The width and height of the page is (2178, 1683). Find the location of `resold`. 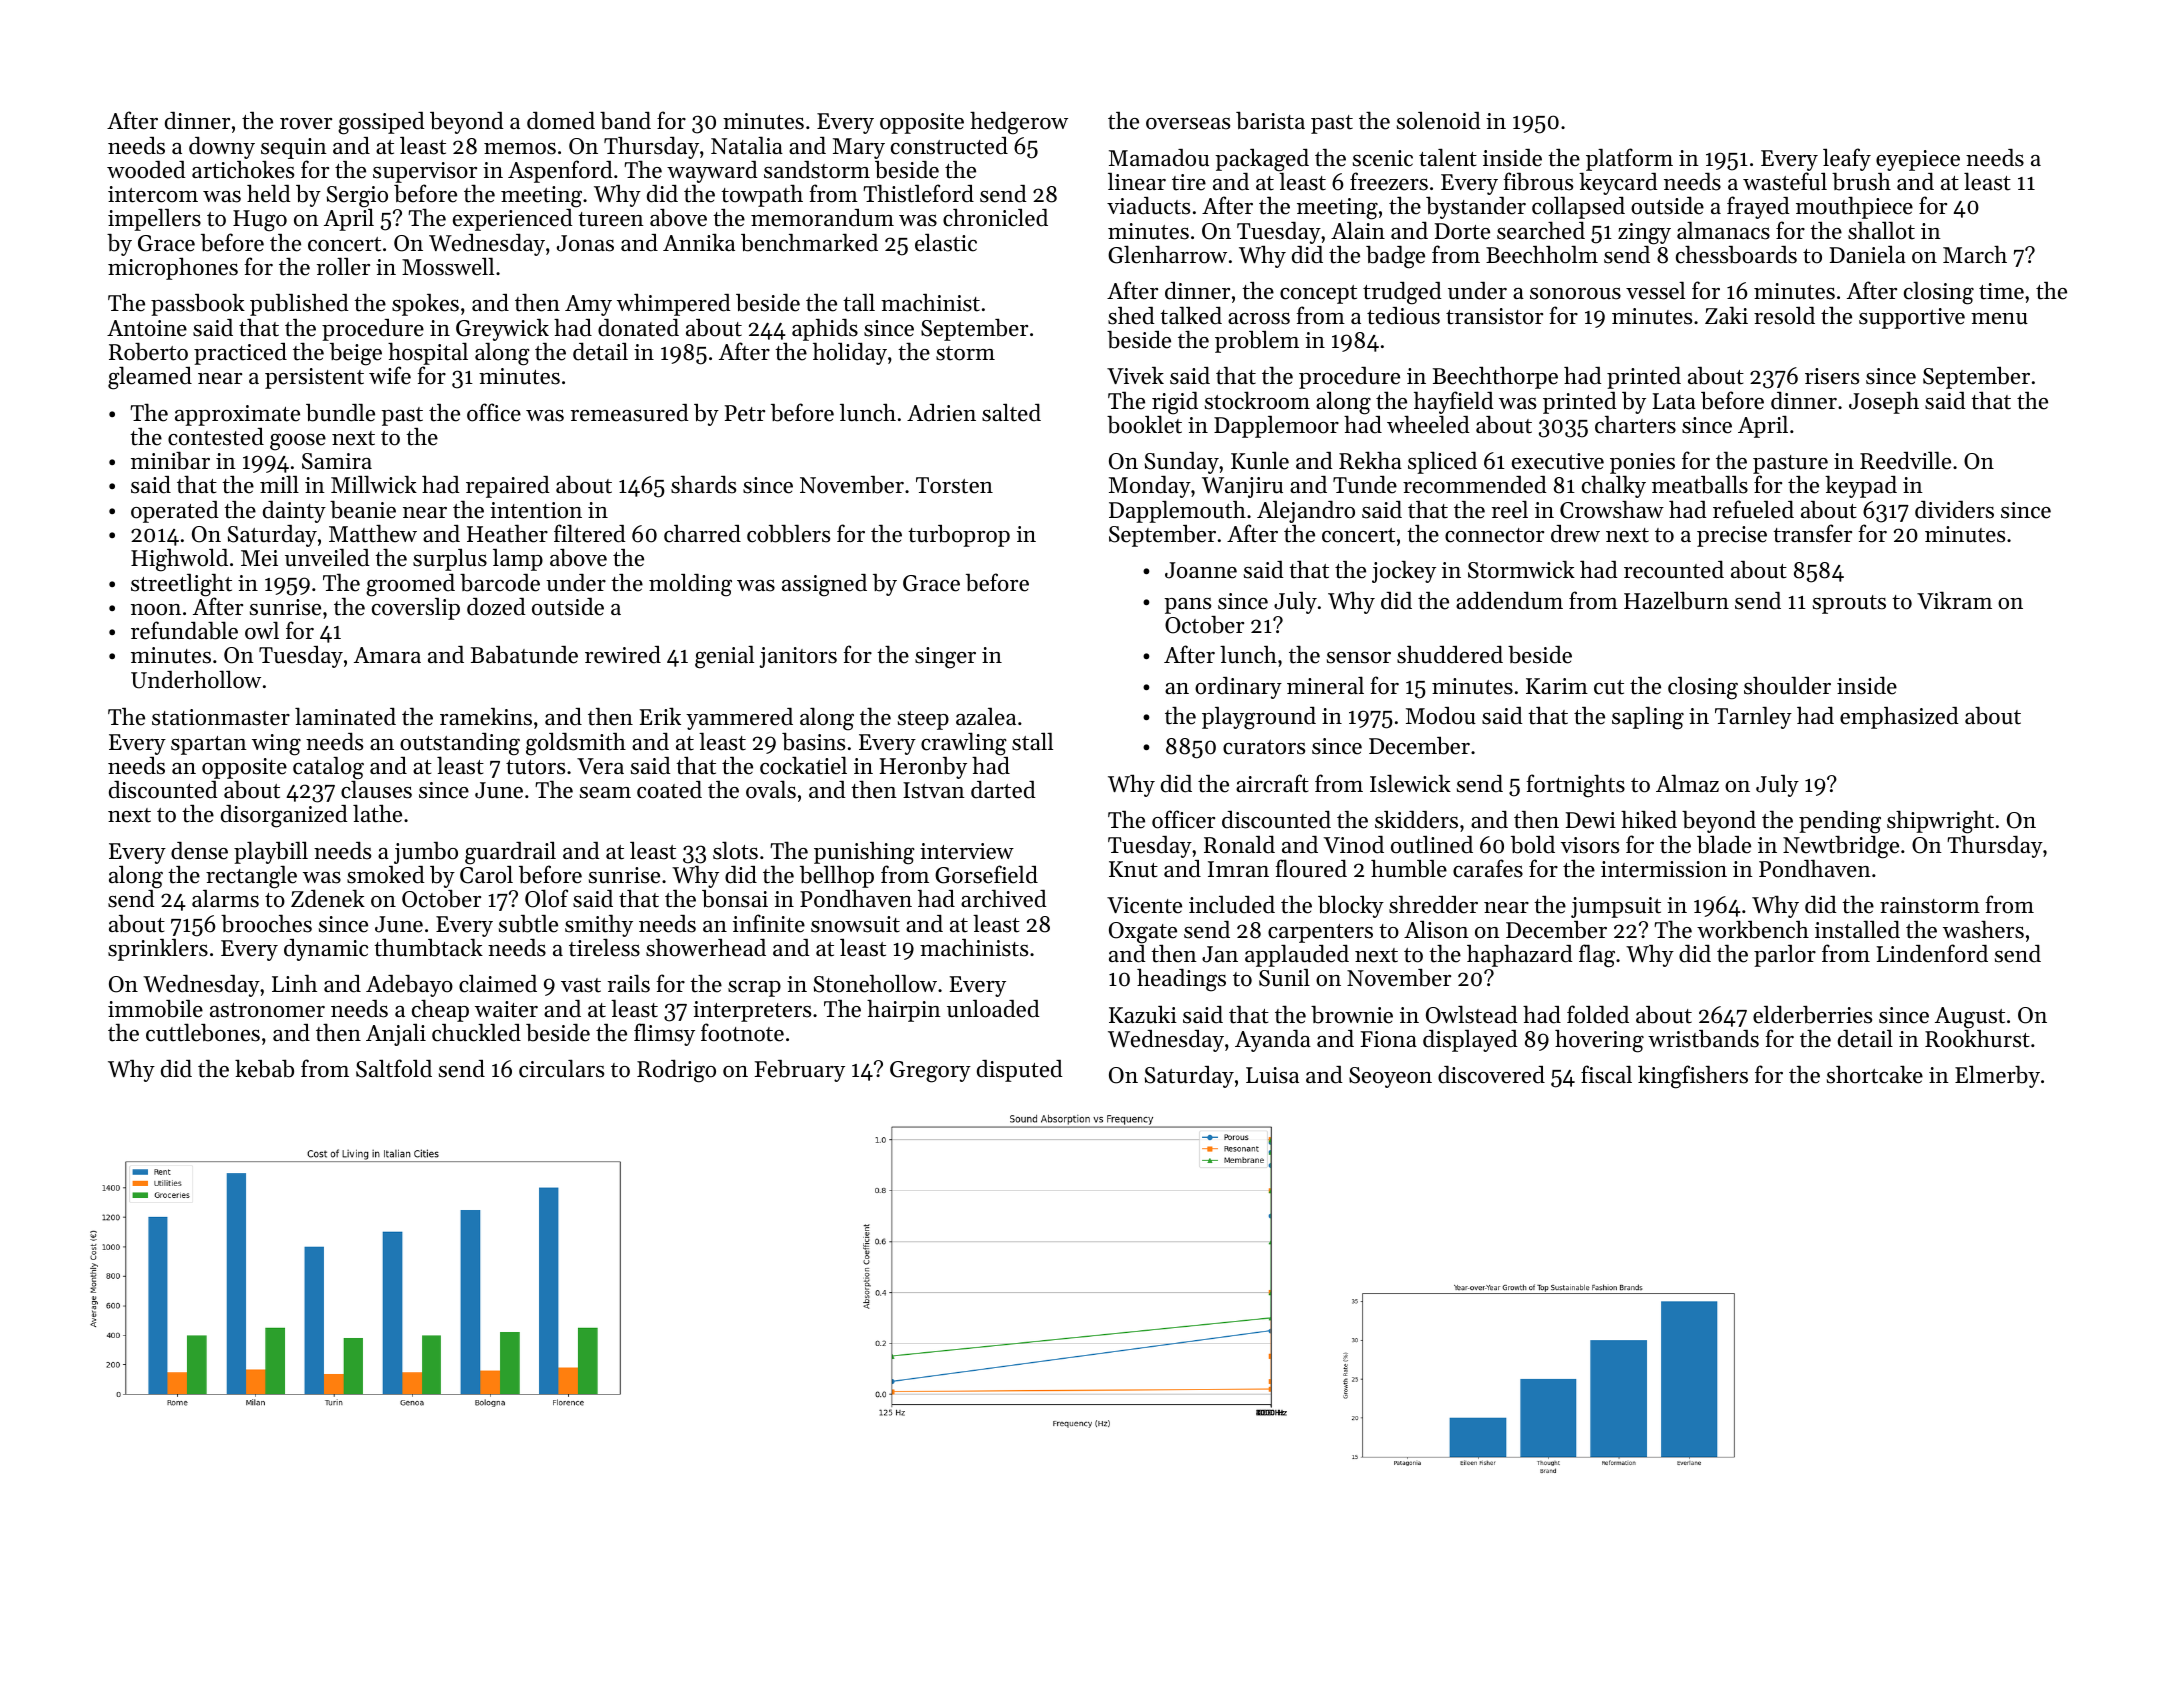

resold is located at coordinates (1784, 316).
